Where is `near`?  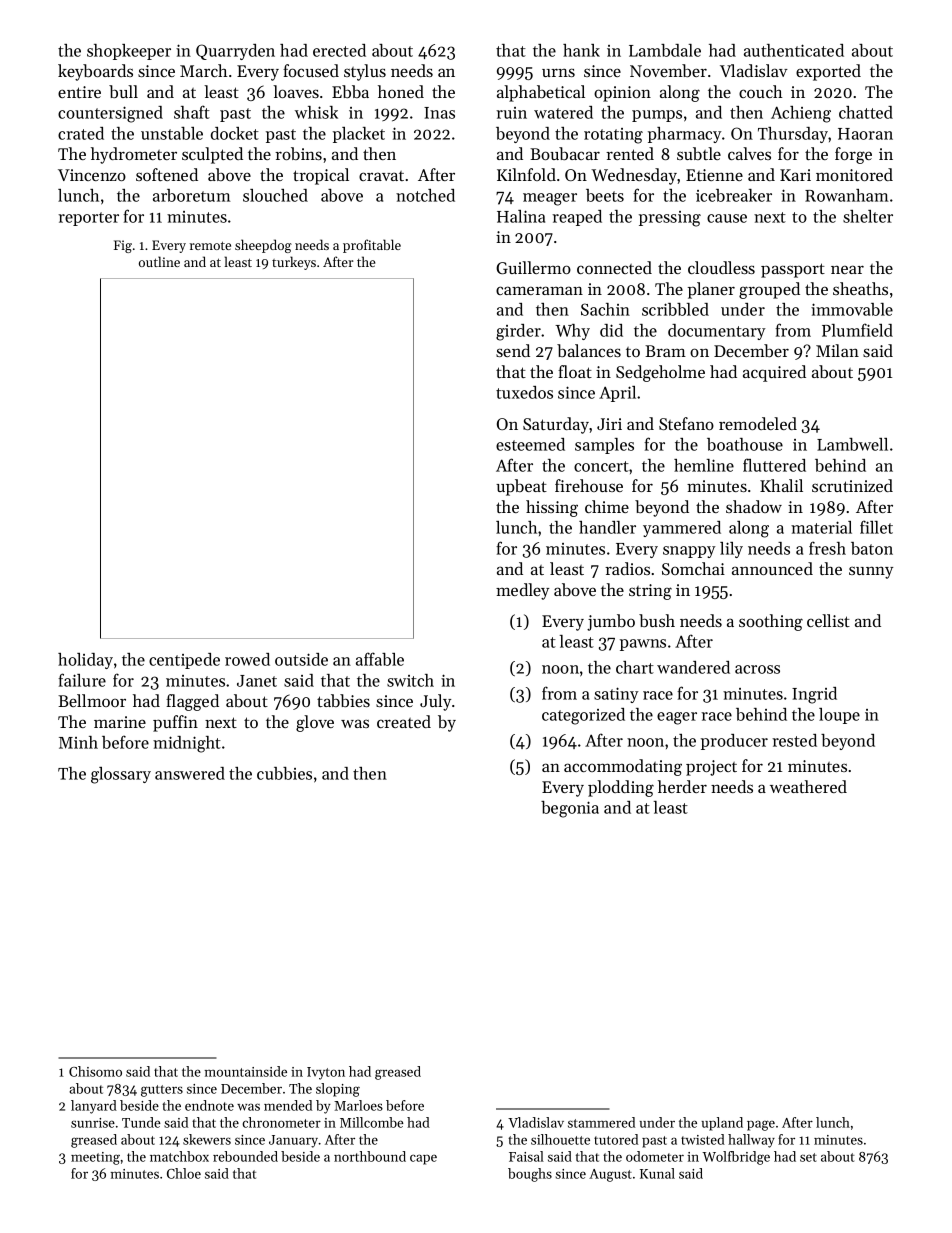 near is located at coordinates (847, 269).
